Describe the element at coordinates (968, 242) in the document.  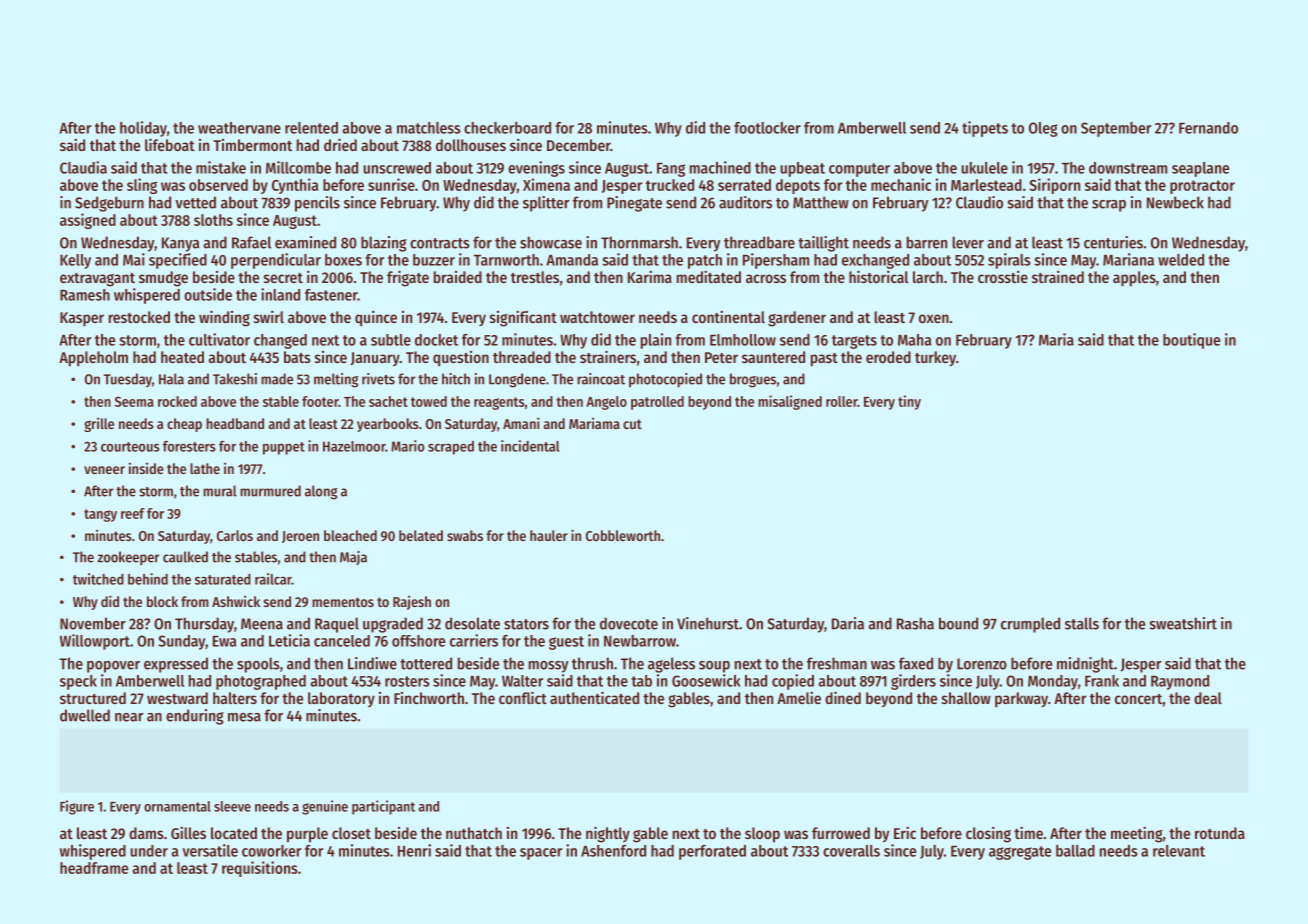
I see `lever` at that location.
